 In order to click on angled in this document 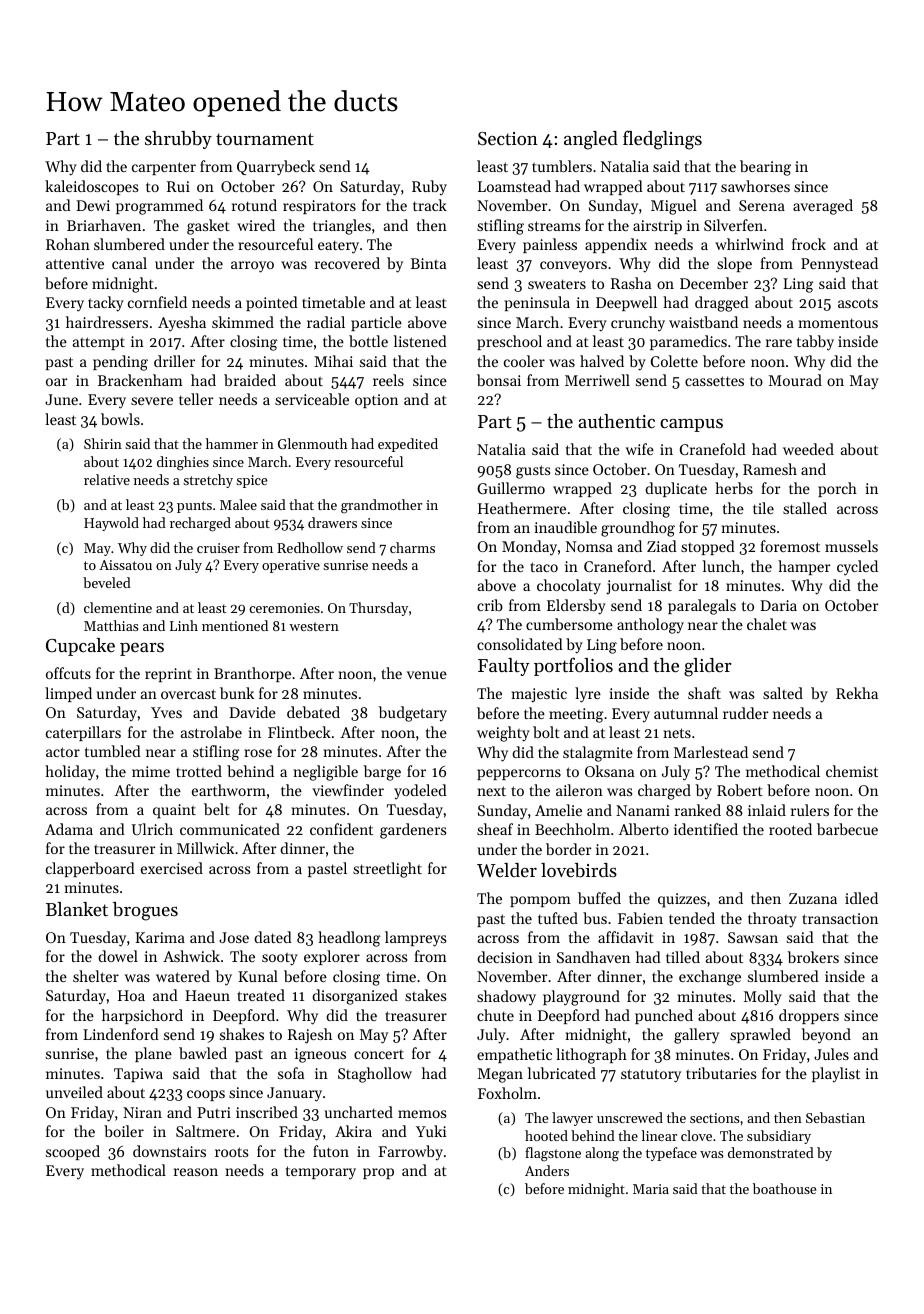, I will do `click(591, 140)`.
